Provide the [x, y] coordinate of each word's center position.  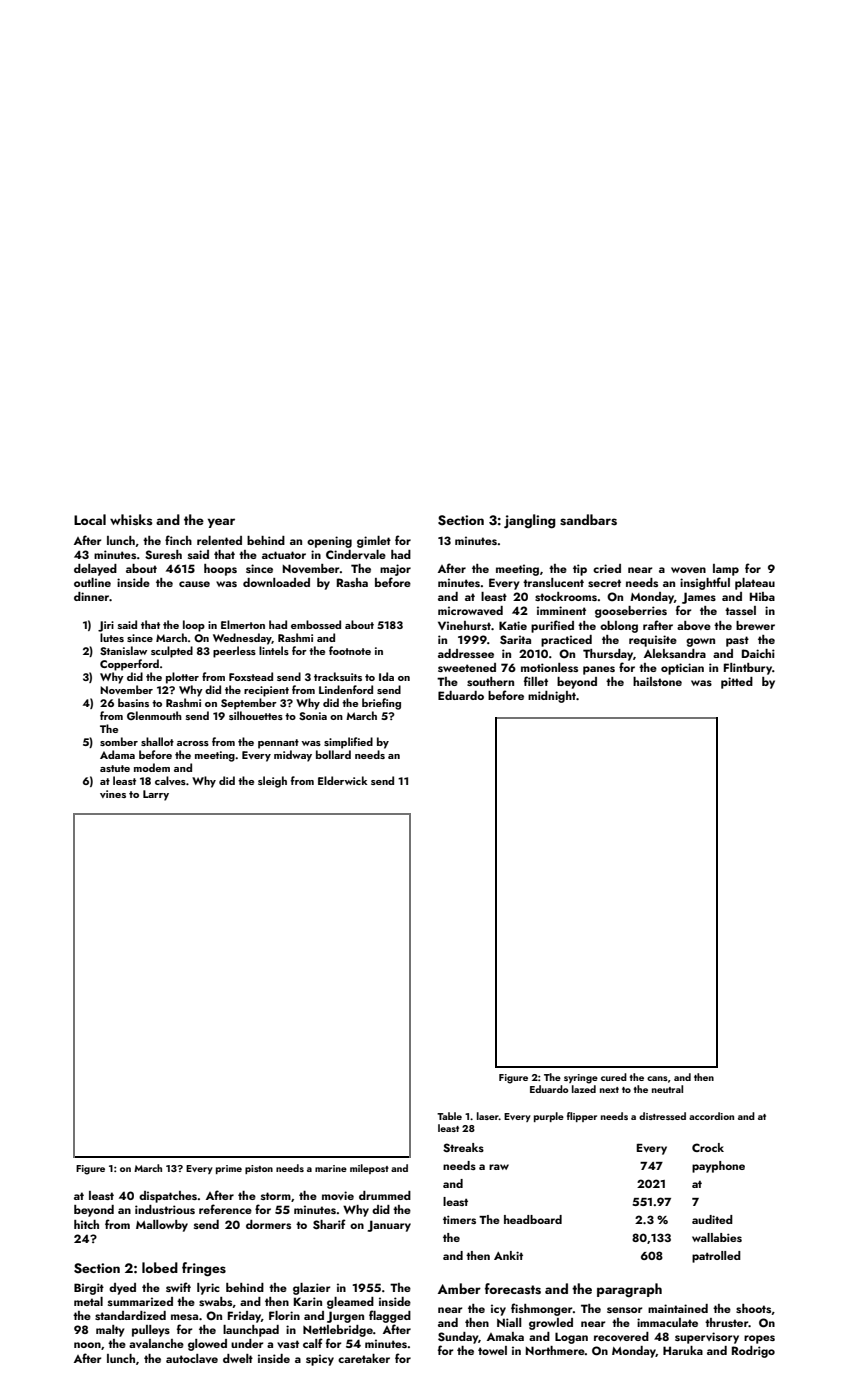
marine [331, 1168]
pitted [737, 683]
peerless [234, 652]
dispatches [168, 1197]
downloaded [276, 582]
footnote [350, 650]
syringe [581, 1079]
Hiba [762, 596]
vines [113, 794]
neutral [667, 1089]
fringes [204, 1269]
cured [614, 1077]
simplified [348, 743]
